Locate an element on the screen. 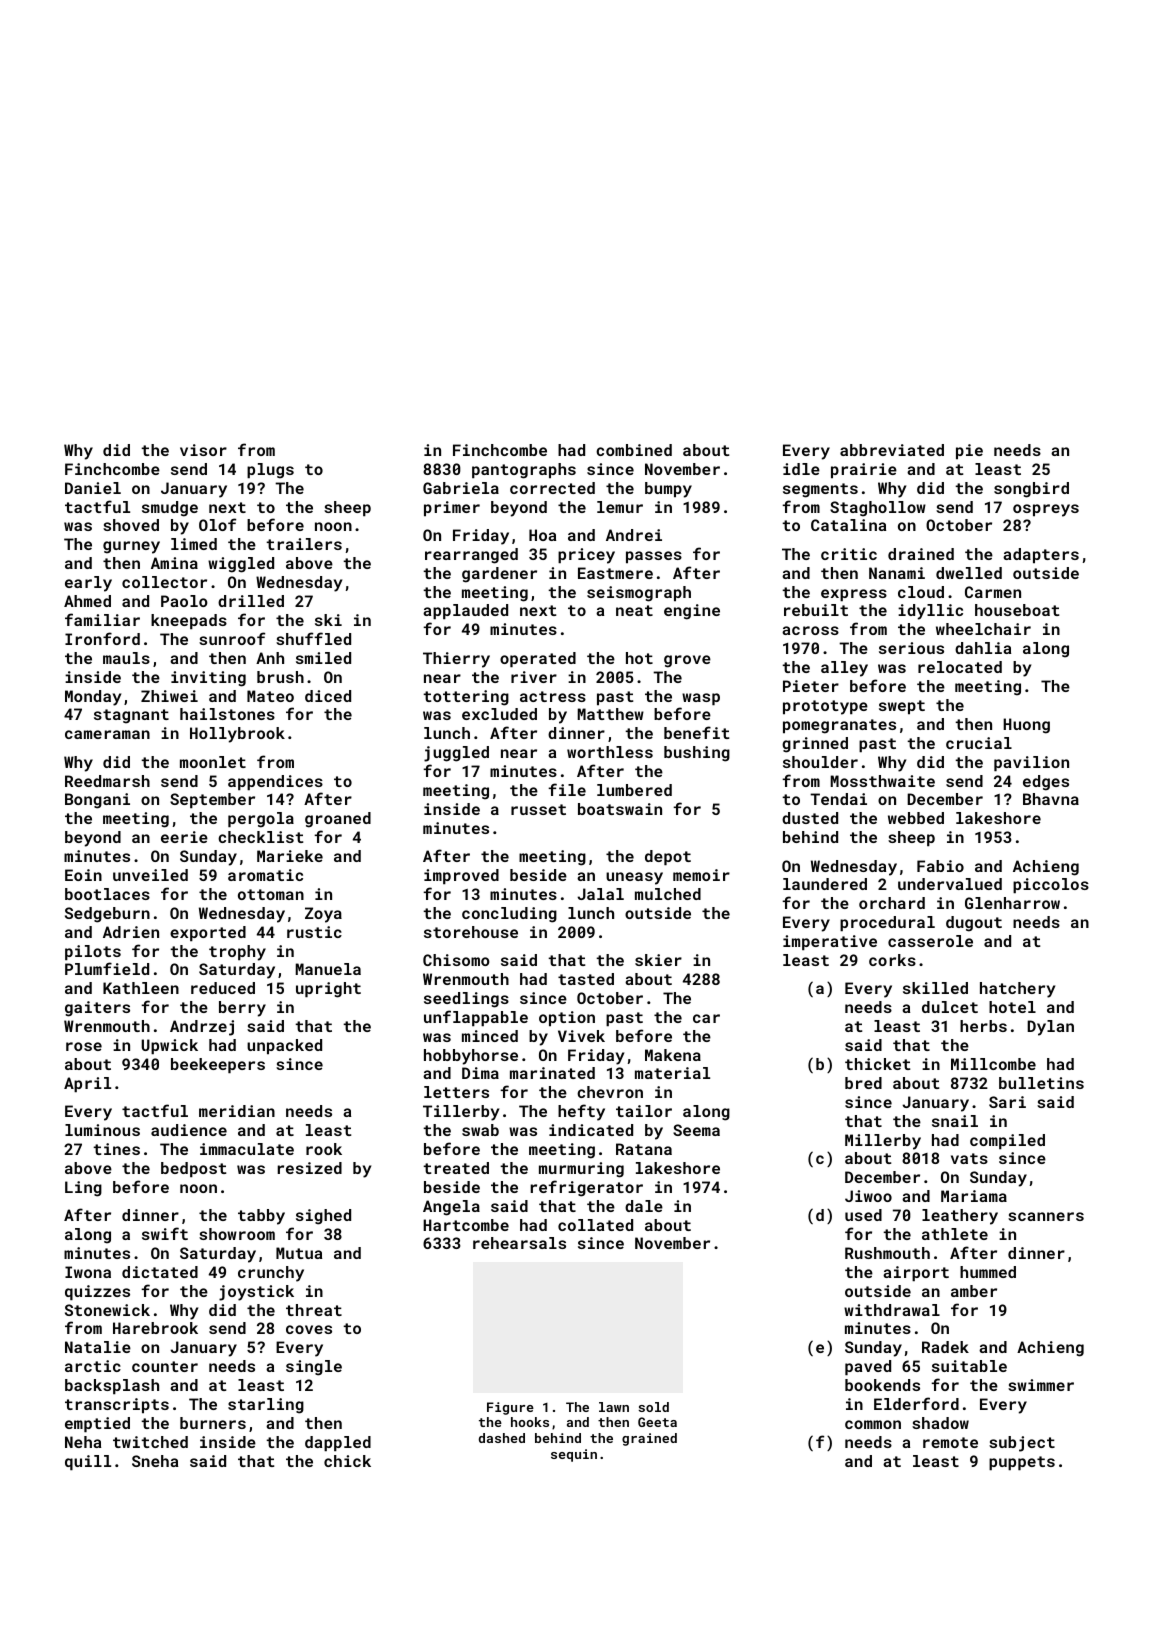  unflappable is located at coordinates (476, 1018).
